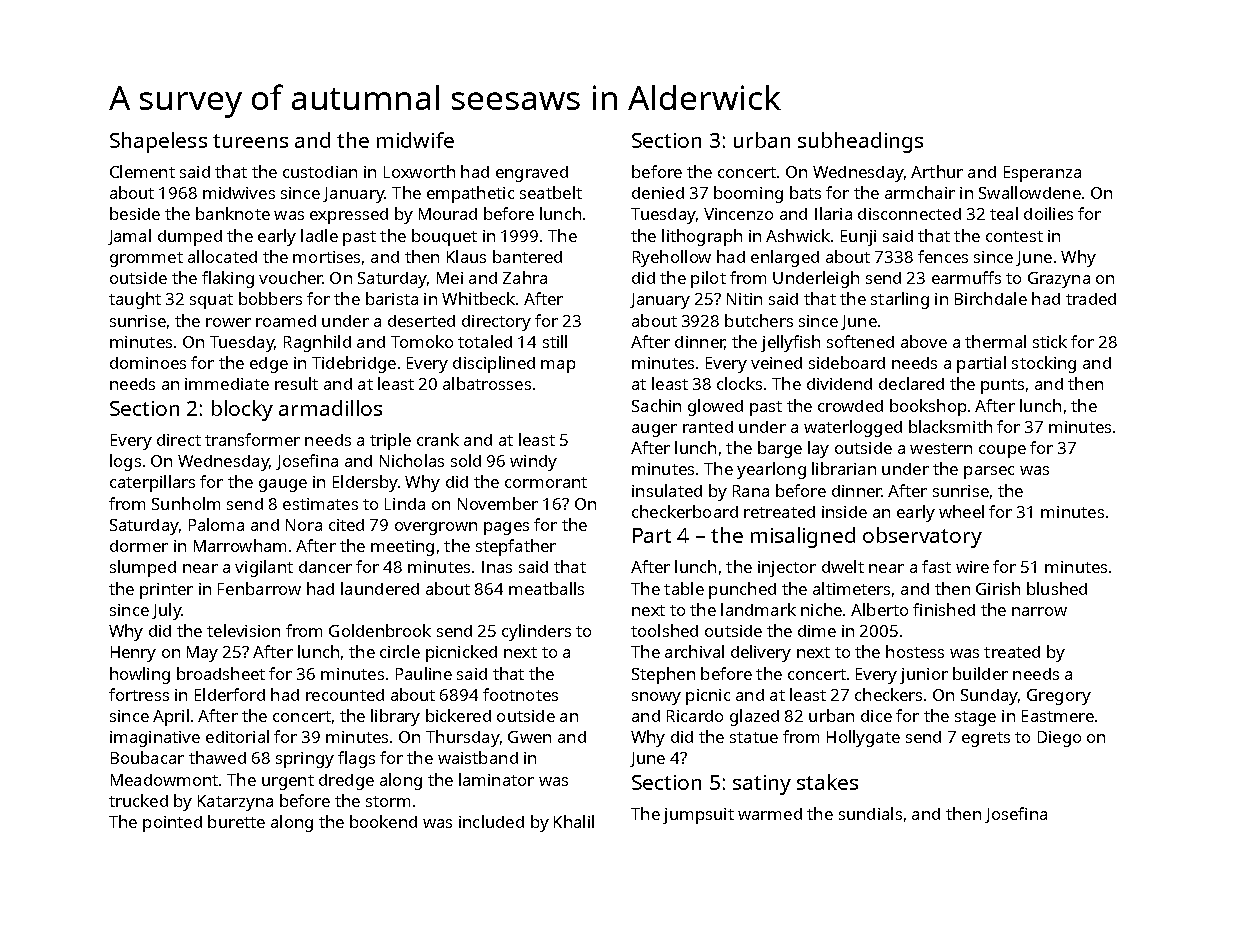 This image has height=952, width=1233. Describe the element at coordinates (986, 739) in the image. I see `egrets` at that location.
